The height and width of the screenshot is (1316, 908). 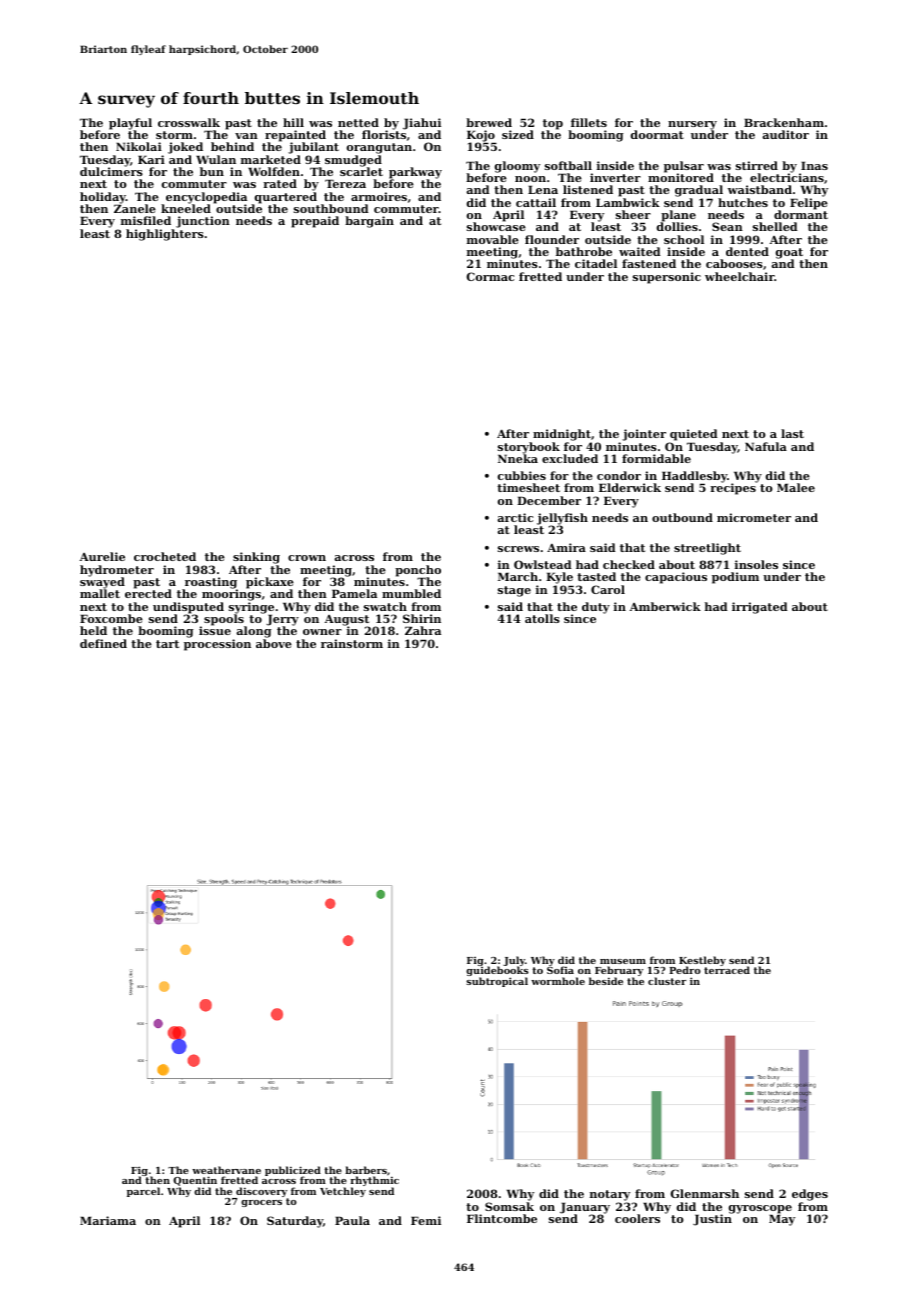 What do you see at coordinates (685, 970) in the screenshot?
I see `Pedro` at bounding box center [685, 970].
